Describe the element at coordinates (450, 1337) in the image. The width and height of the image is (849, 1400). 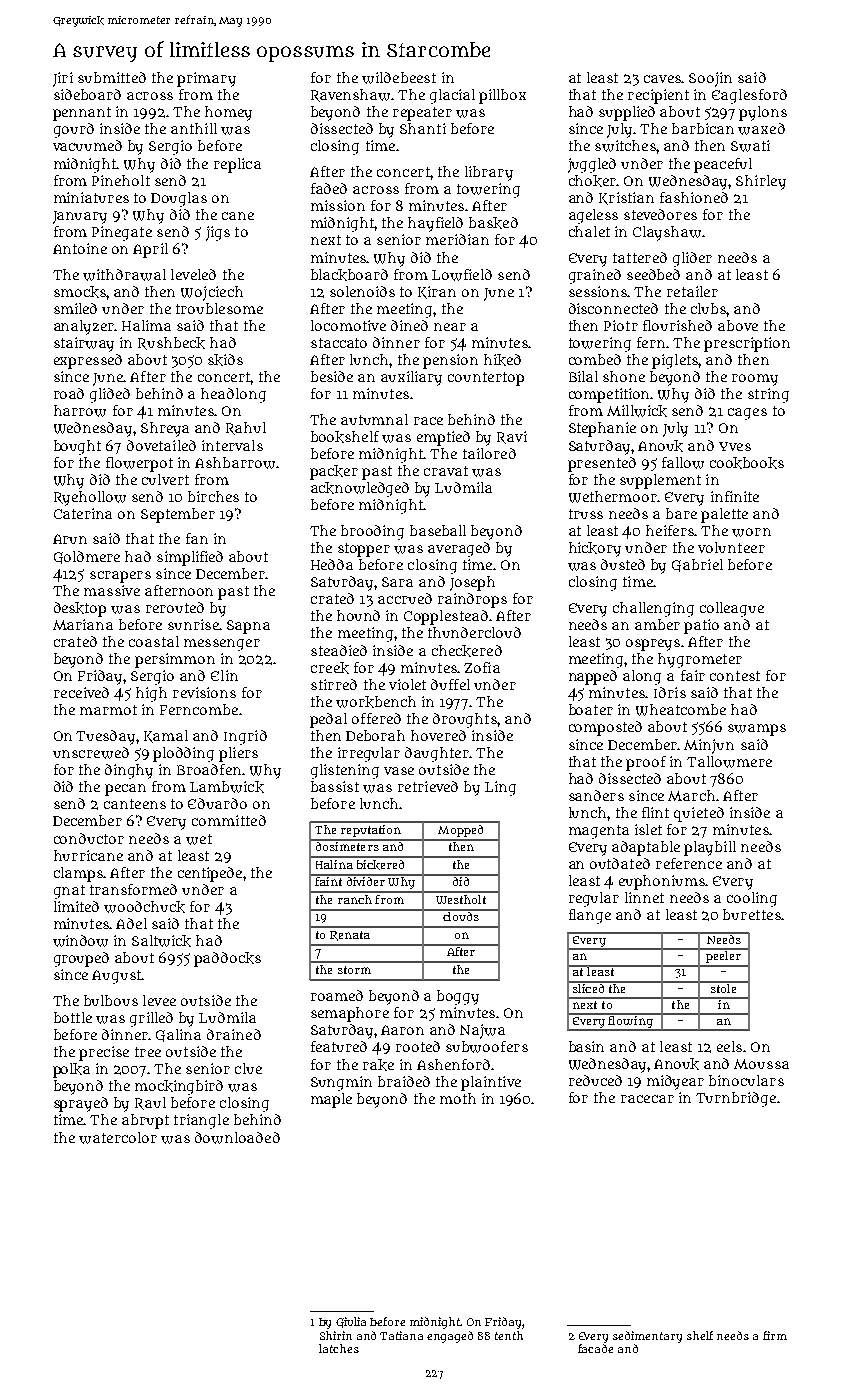
I see `engaged` at that location.
